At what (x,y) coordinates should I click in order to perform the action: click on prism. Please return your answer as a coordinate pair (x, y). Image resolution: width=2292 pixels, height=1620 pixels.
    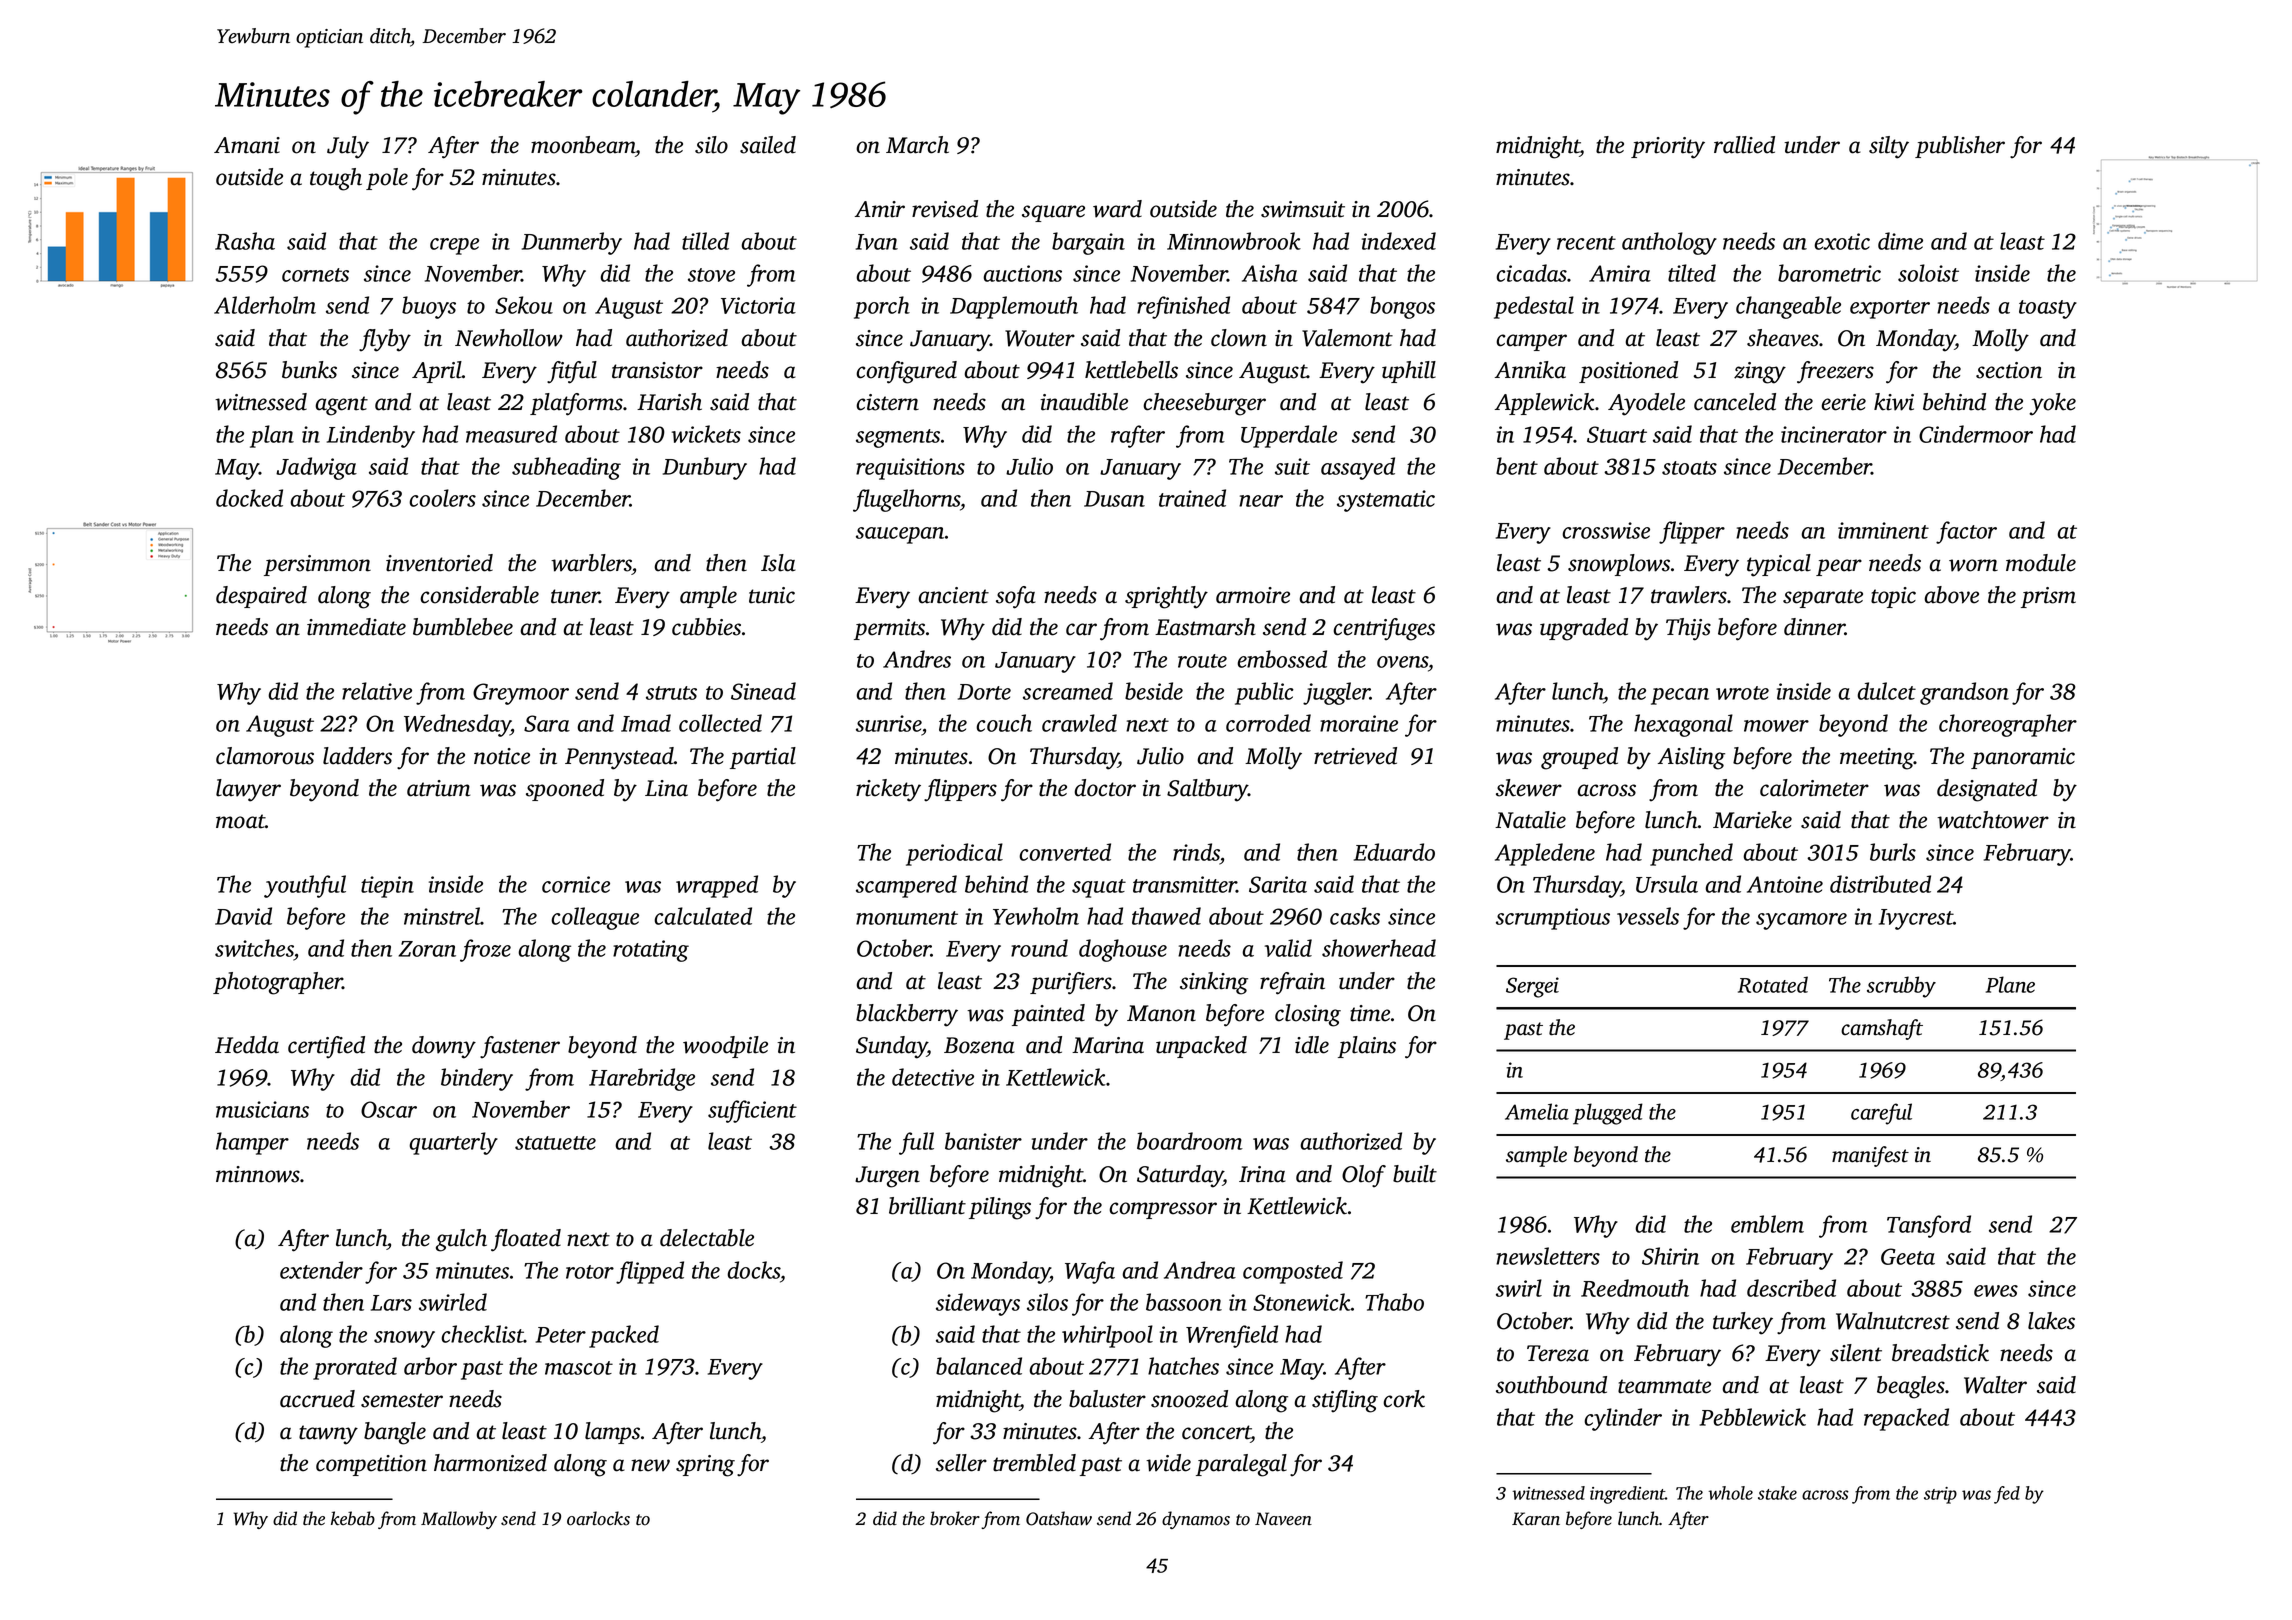
    Looking at the image, I should click on (2048, 597).
